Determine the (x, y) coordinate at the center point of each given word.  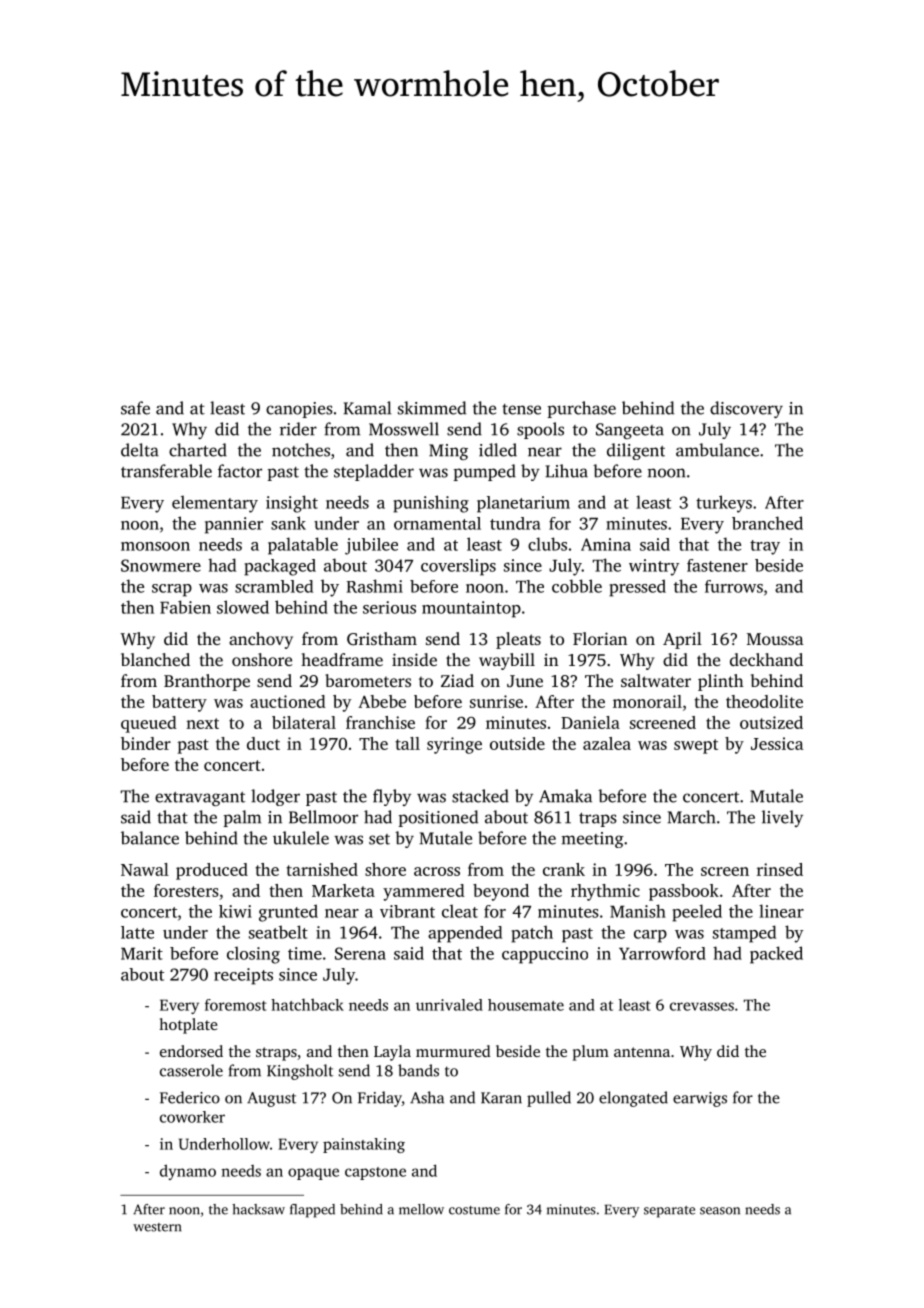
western (157, 1227)
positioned (438, 818)
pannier (234, 525)
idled (498, 450)
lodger (275, 797)
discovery (746, 409)
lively (782, 818)
